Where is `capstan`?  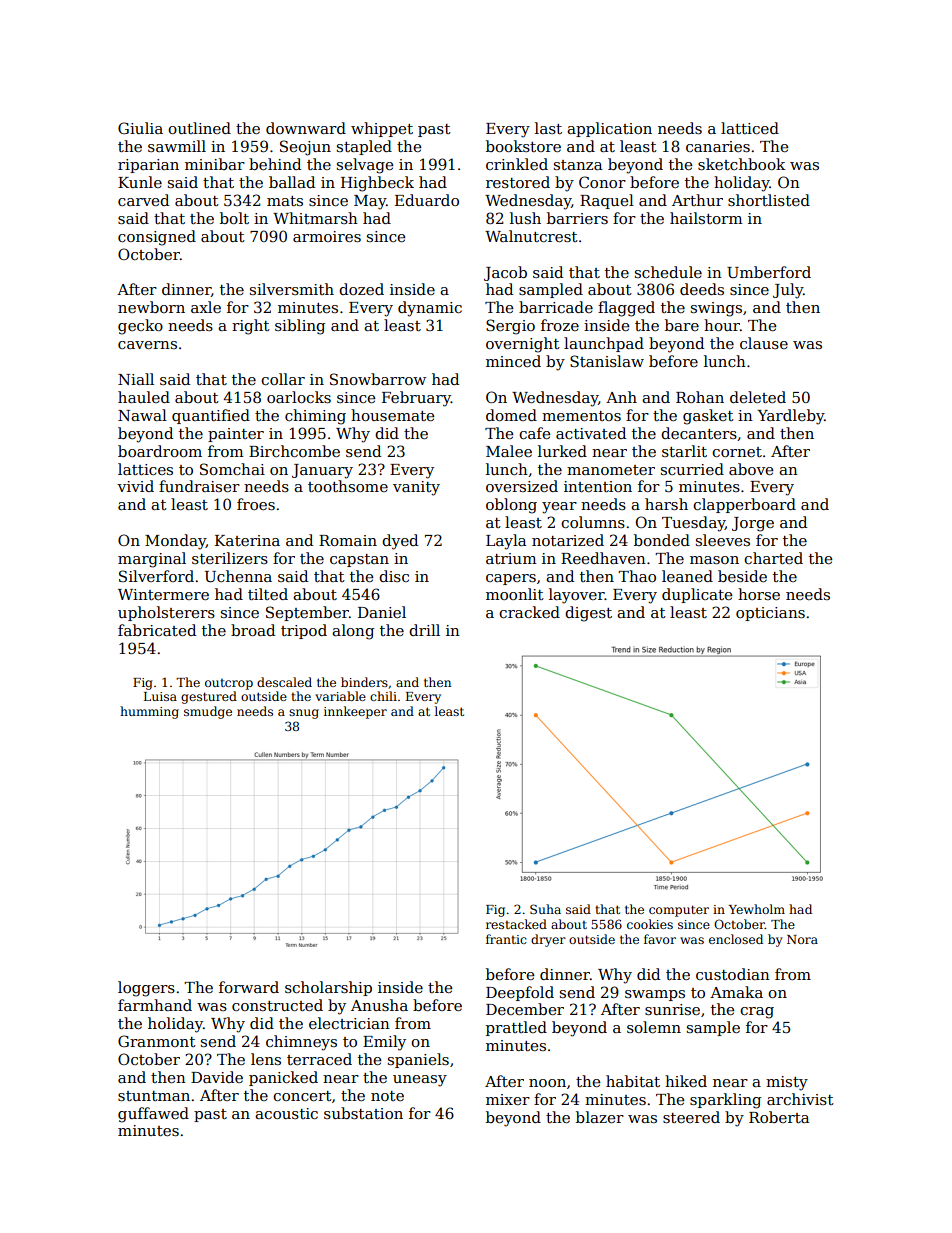 capstan is located at coordinates (359, 560).
